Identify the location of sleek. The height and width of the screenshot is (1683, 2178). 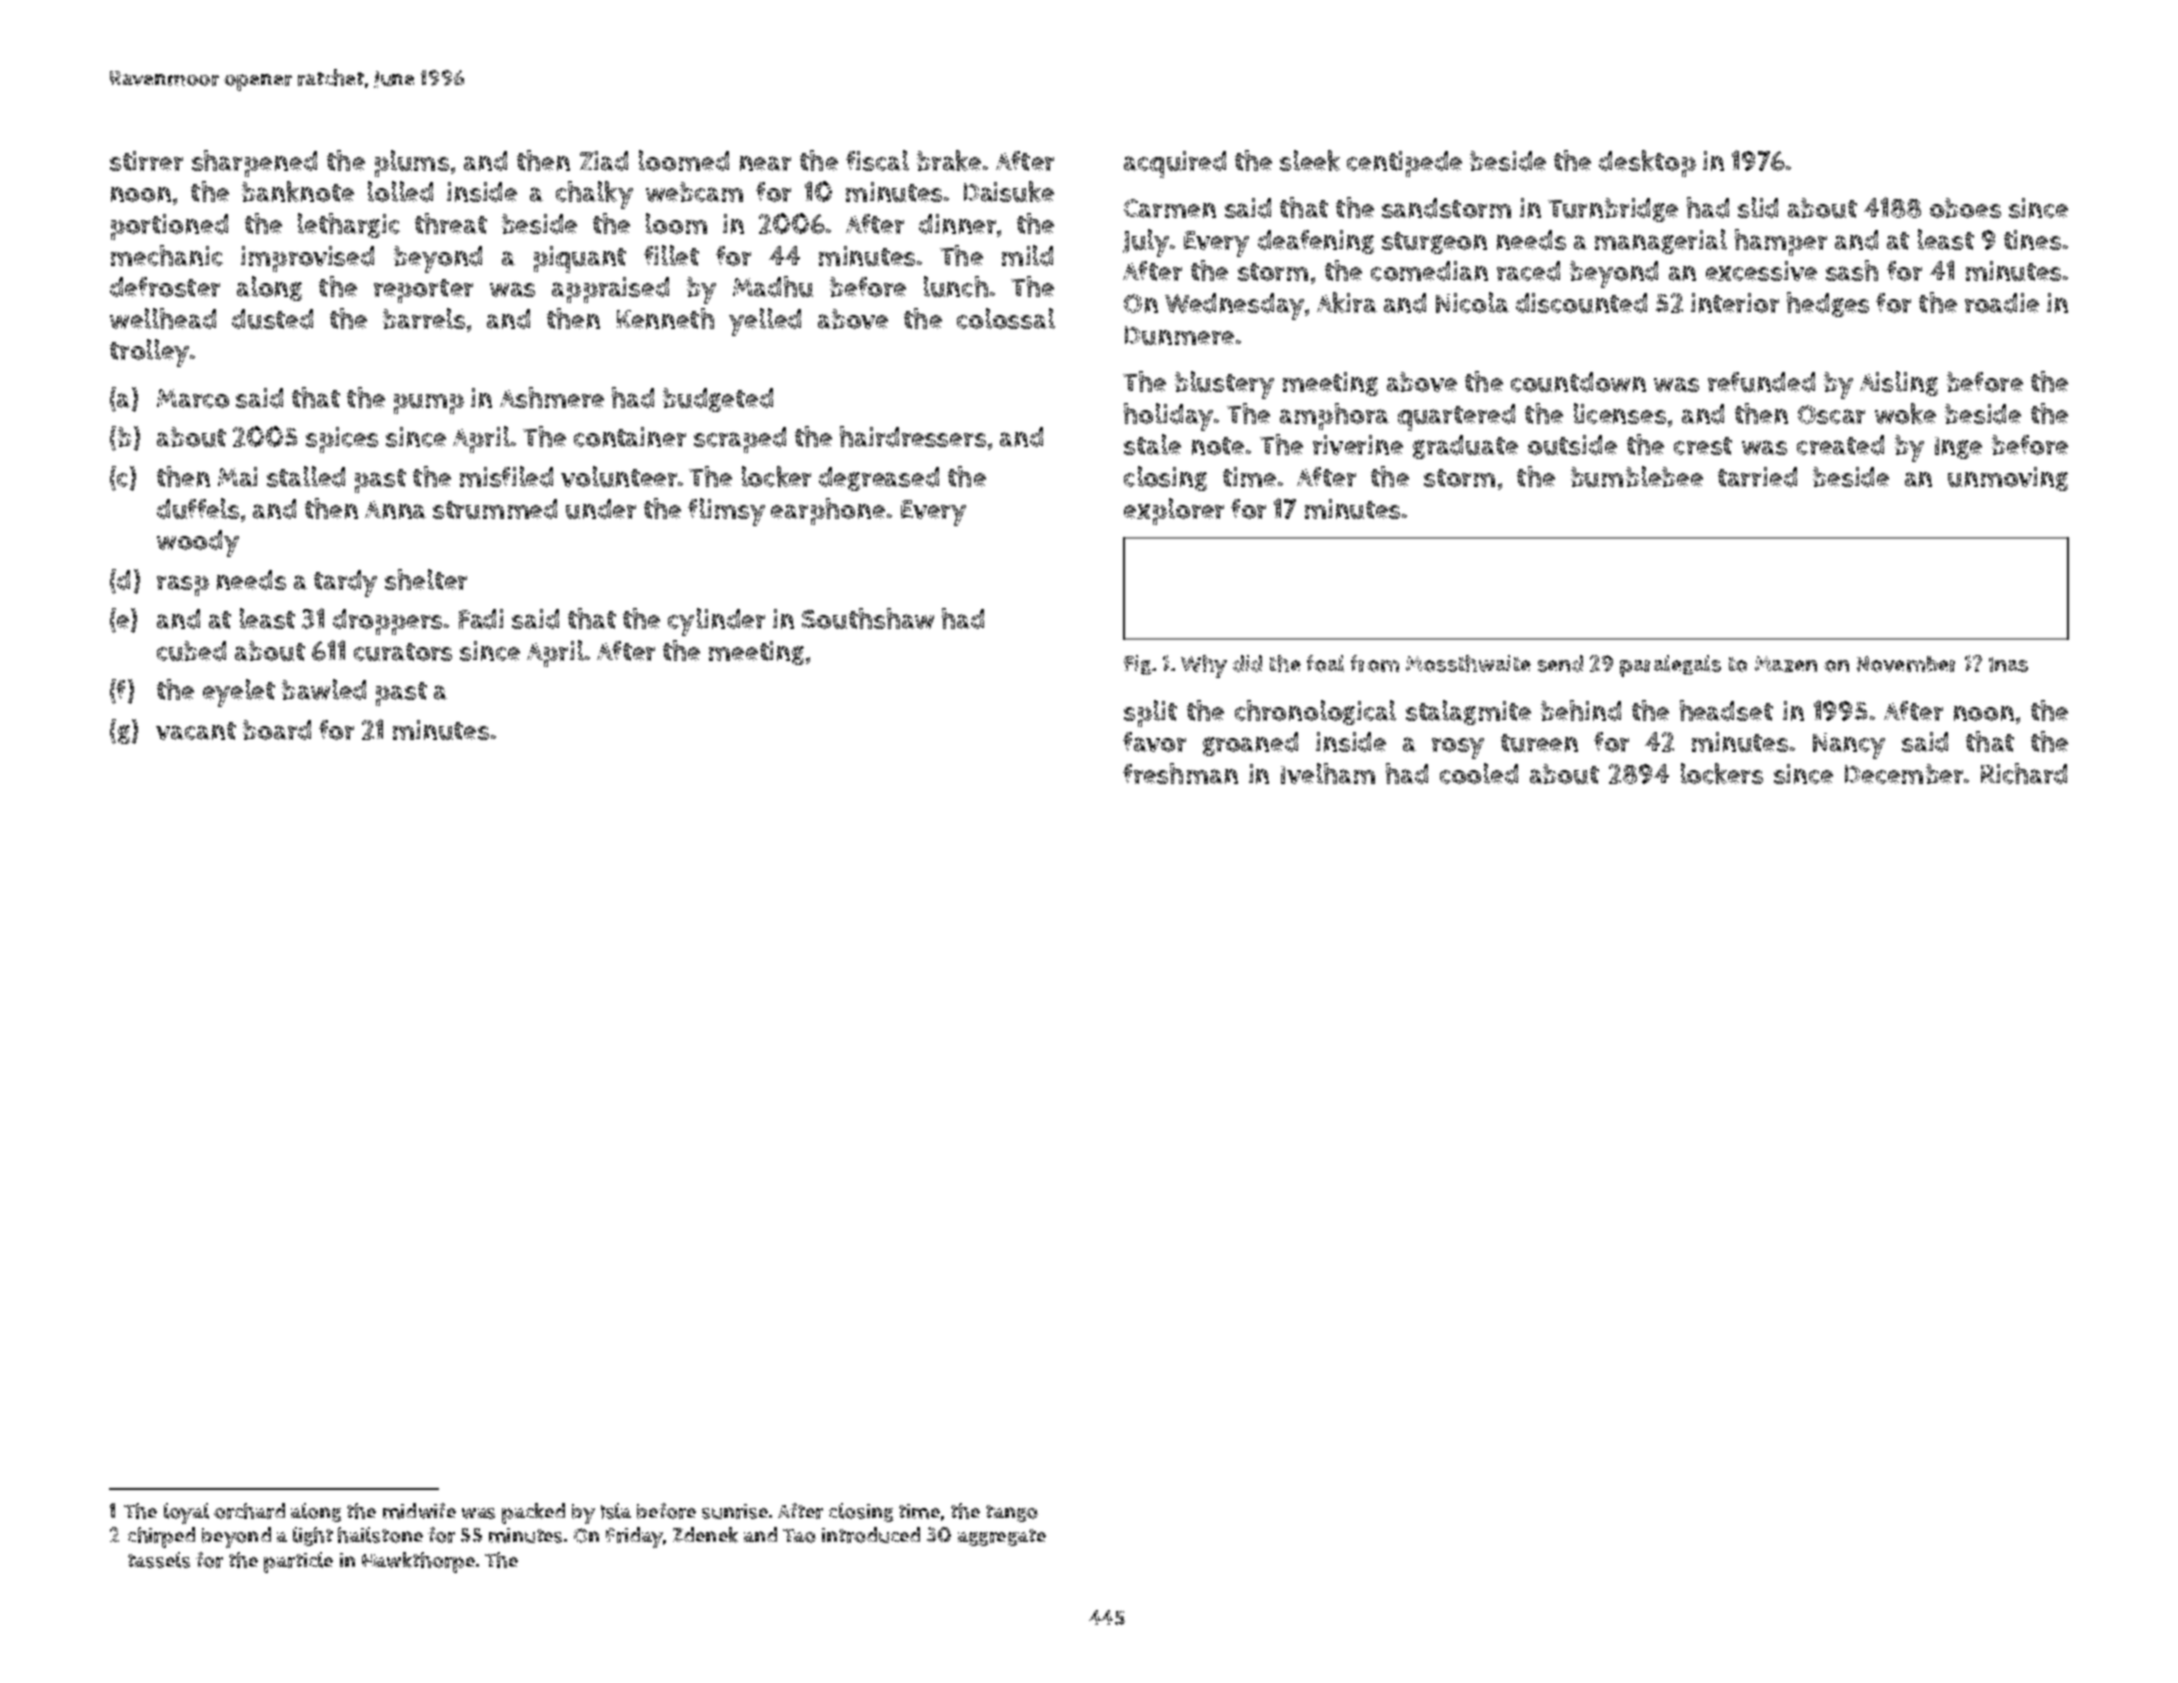
(1310, 160).
